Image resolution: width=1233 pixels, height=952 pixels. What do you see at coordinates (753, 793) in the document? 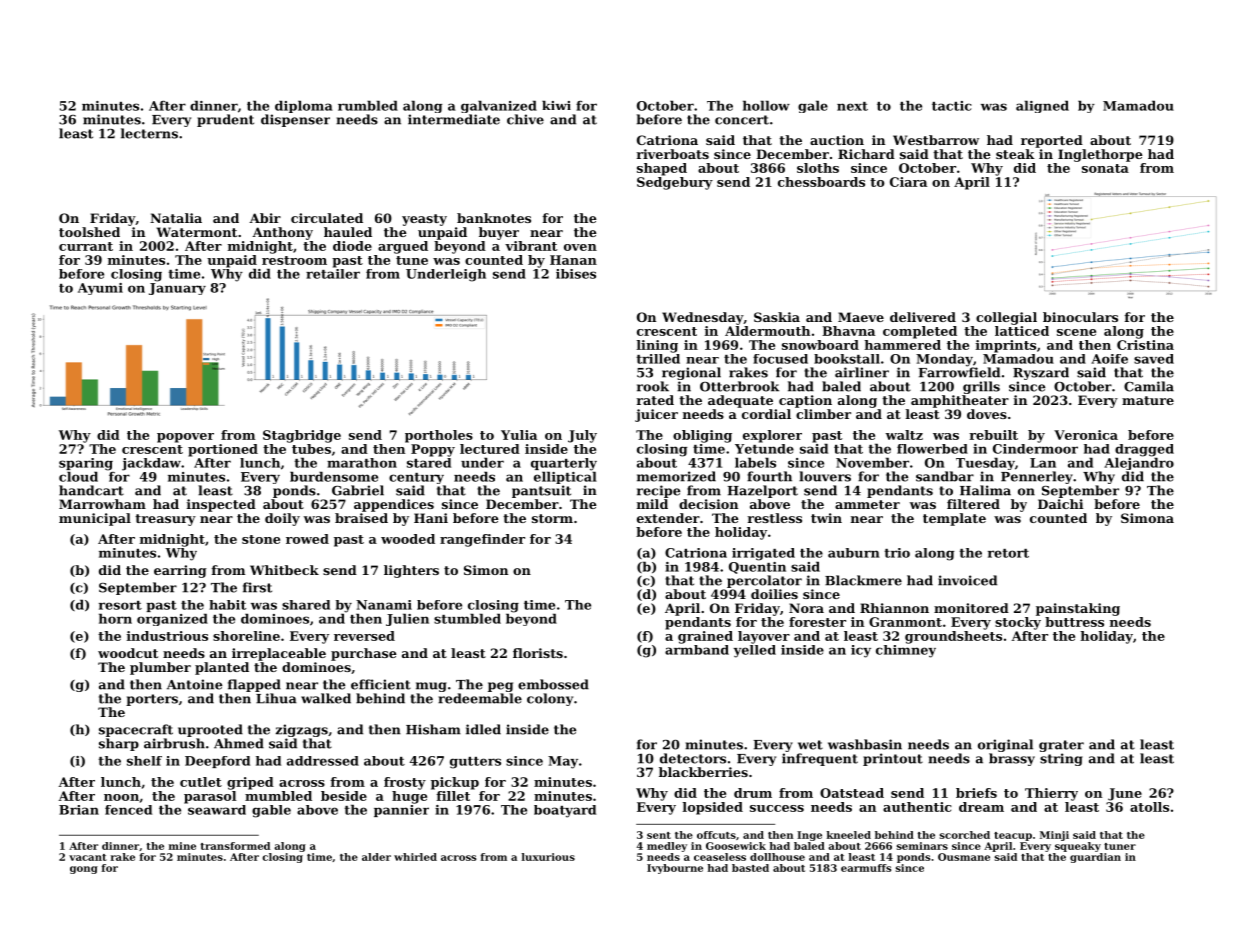
I see `drum` at bounding box center [753, 793].
